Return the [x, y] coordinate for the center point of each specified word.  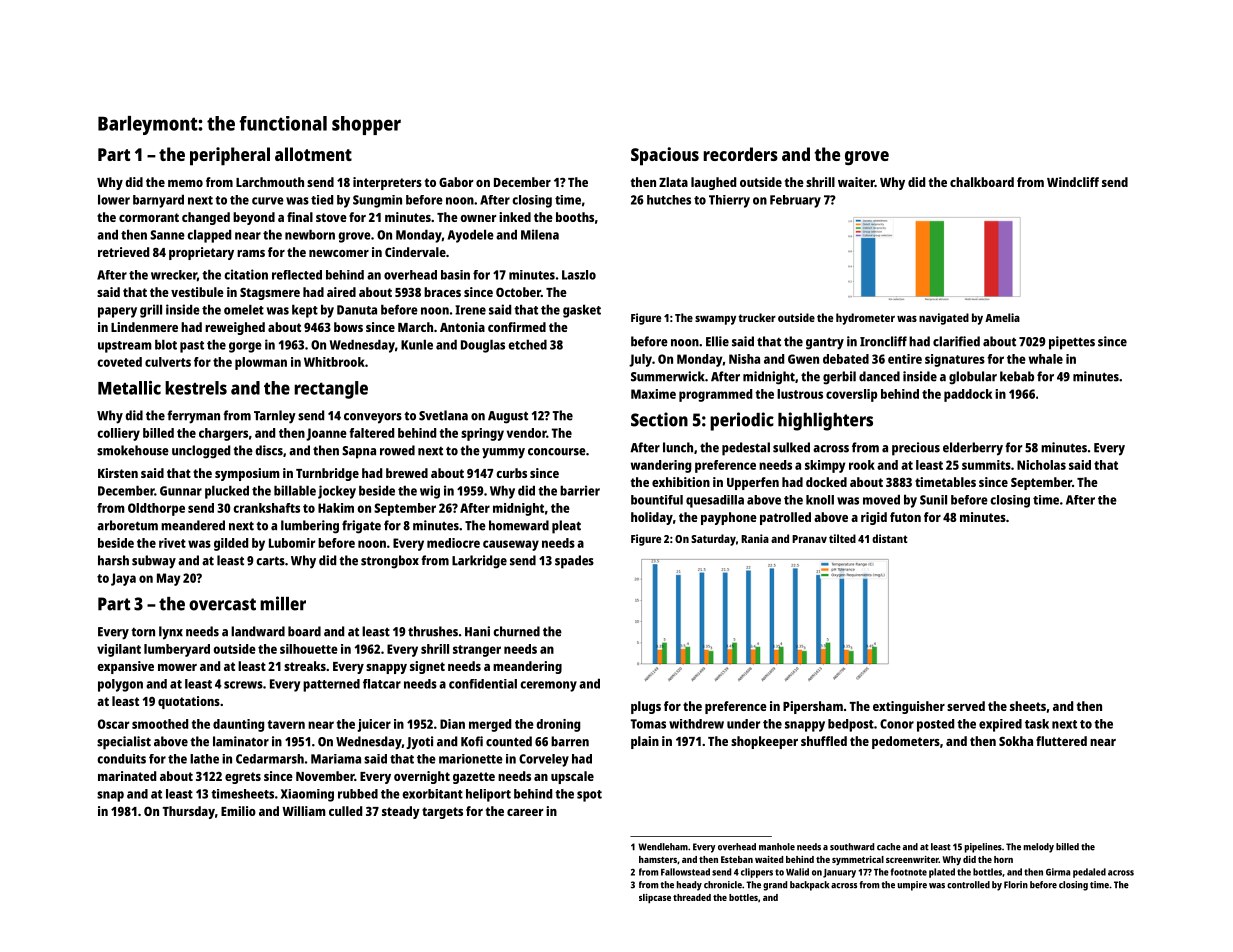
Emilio [238, 811]
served [966, 706]
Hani [477, 631]
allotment [313, 154]
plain [645, 742]
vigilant [119, 650]
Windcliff [1073, 182]
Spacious [665, 156]
